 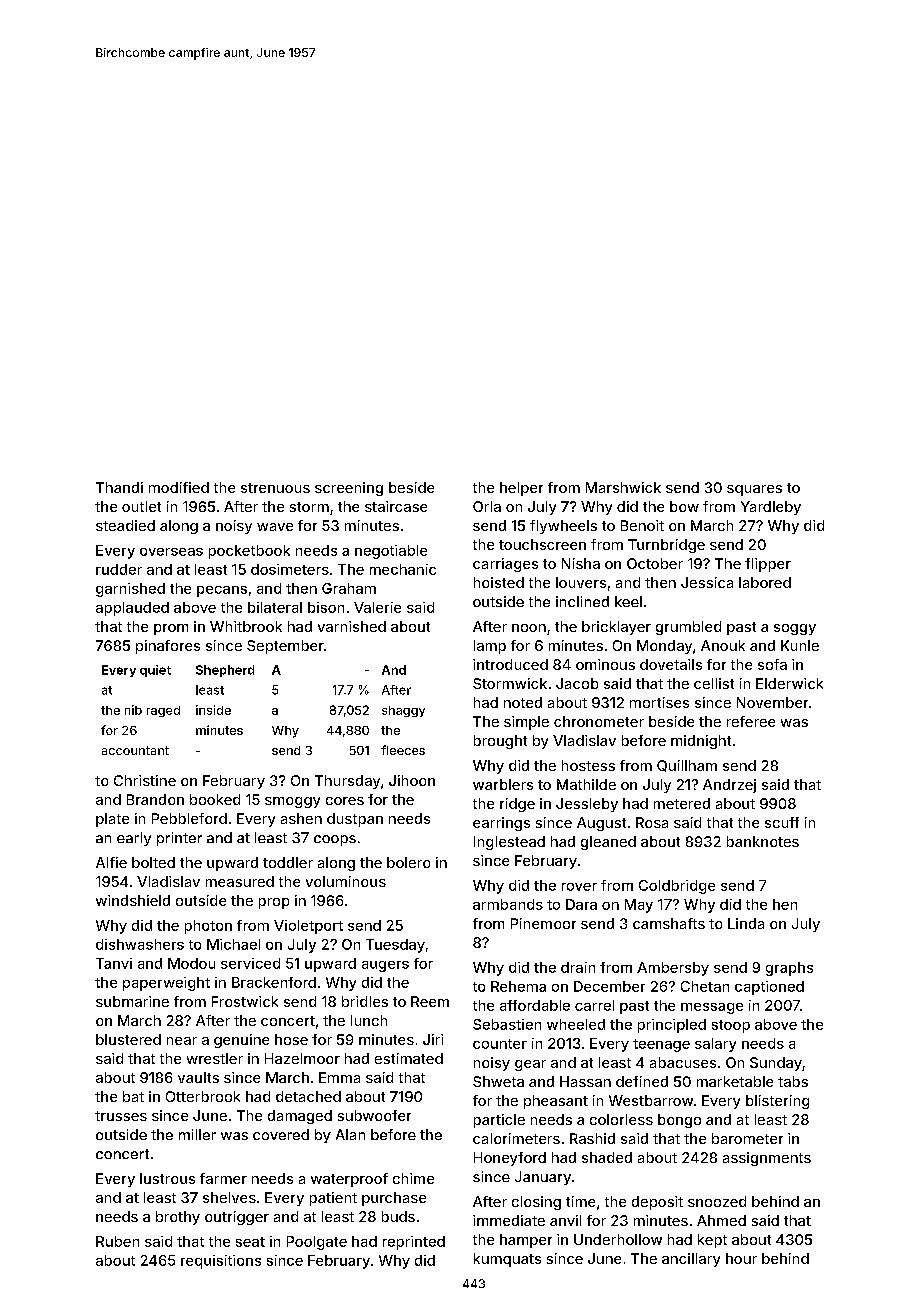 What do you see at coordinates (197, 1134) in the screenshot?
I see `miller` at bounding box center [197, 1134].
